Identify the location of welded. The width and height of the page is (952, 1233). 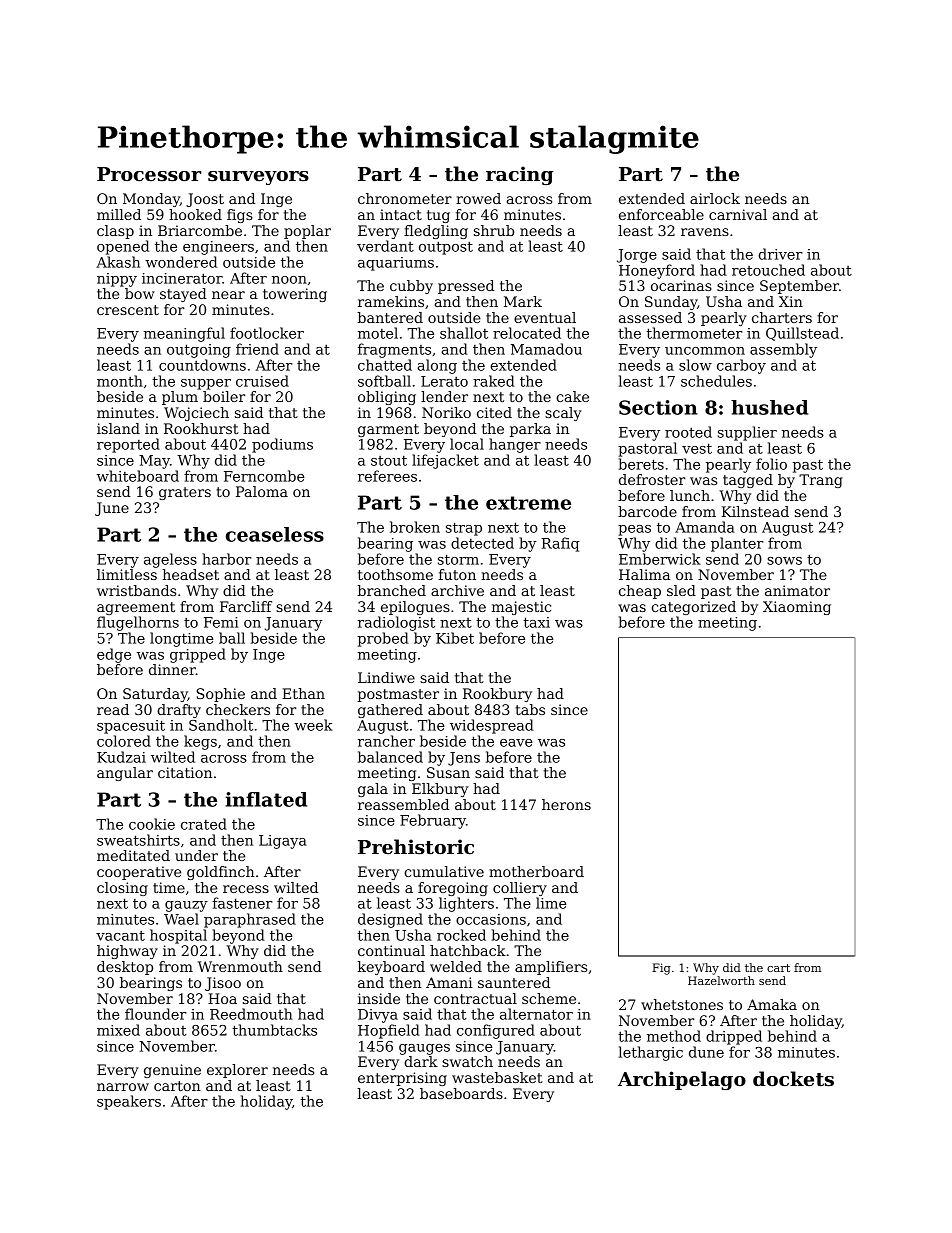
(456, 966).
